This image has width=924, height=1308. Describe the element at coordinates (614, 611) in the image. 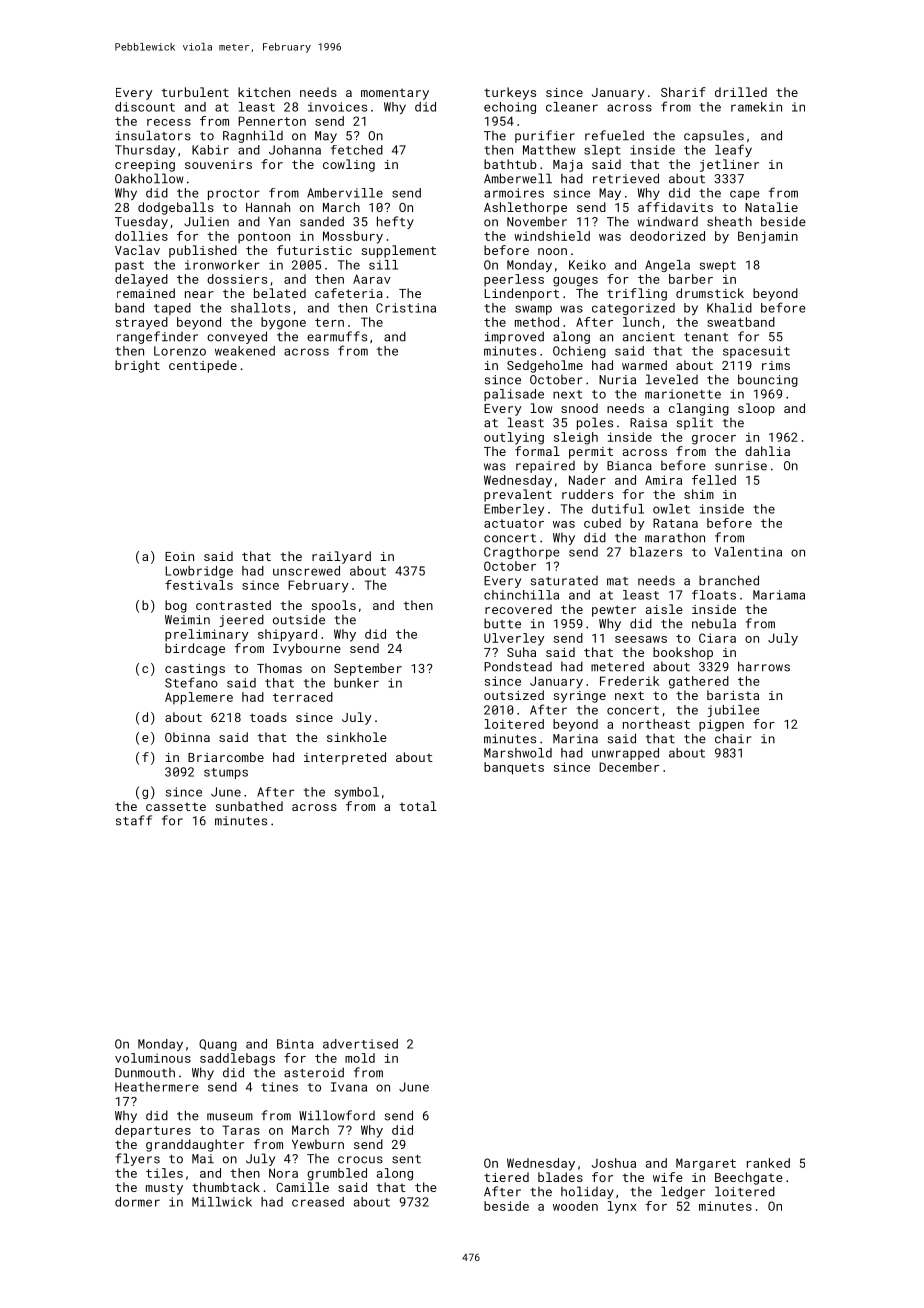

I see `pewter` at that location.
